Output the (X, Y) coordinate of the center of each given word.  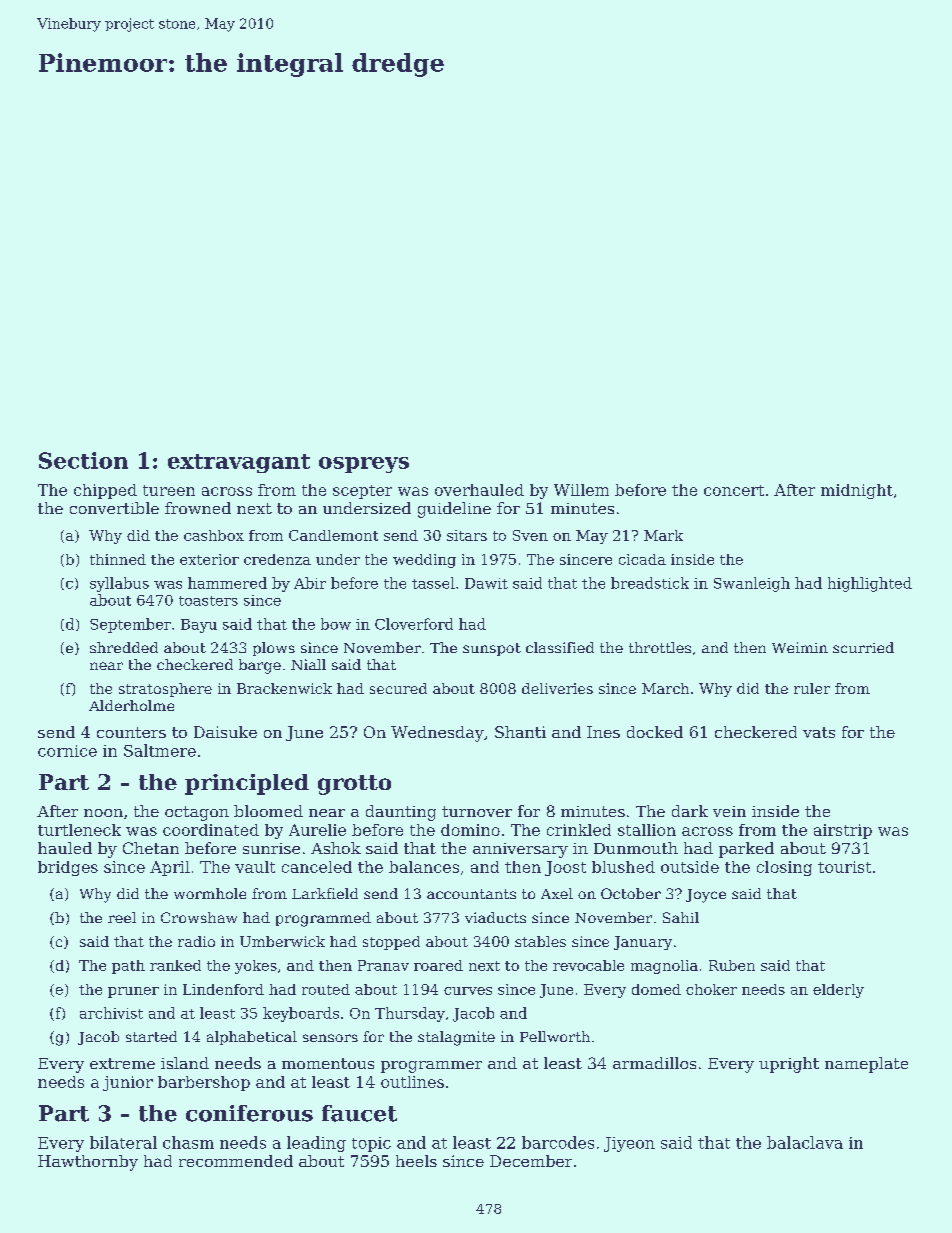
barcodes (558, 1142)
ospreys (364, 465)
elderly (838, 991)
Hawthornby (88, 1163)
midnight (857, 491)
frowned (198, 508)
